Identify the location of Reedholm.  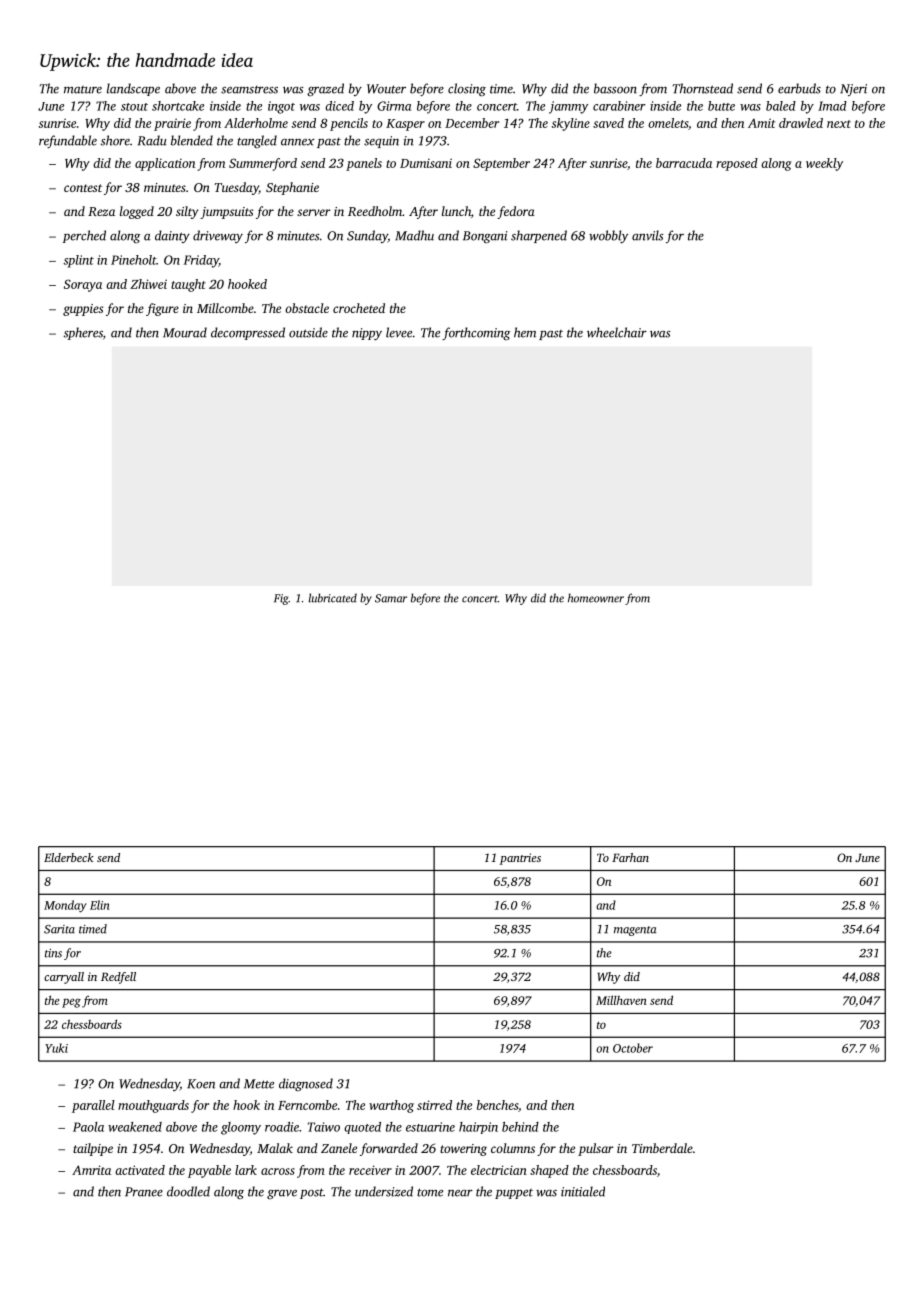
(375, 211).
